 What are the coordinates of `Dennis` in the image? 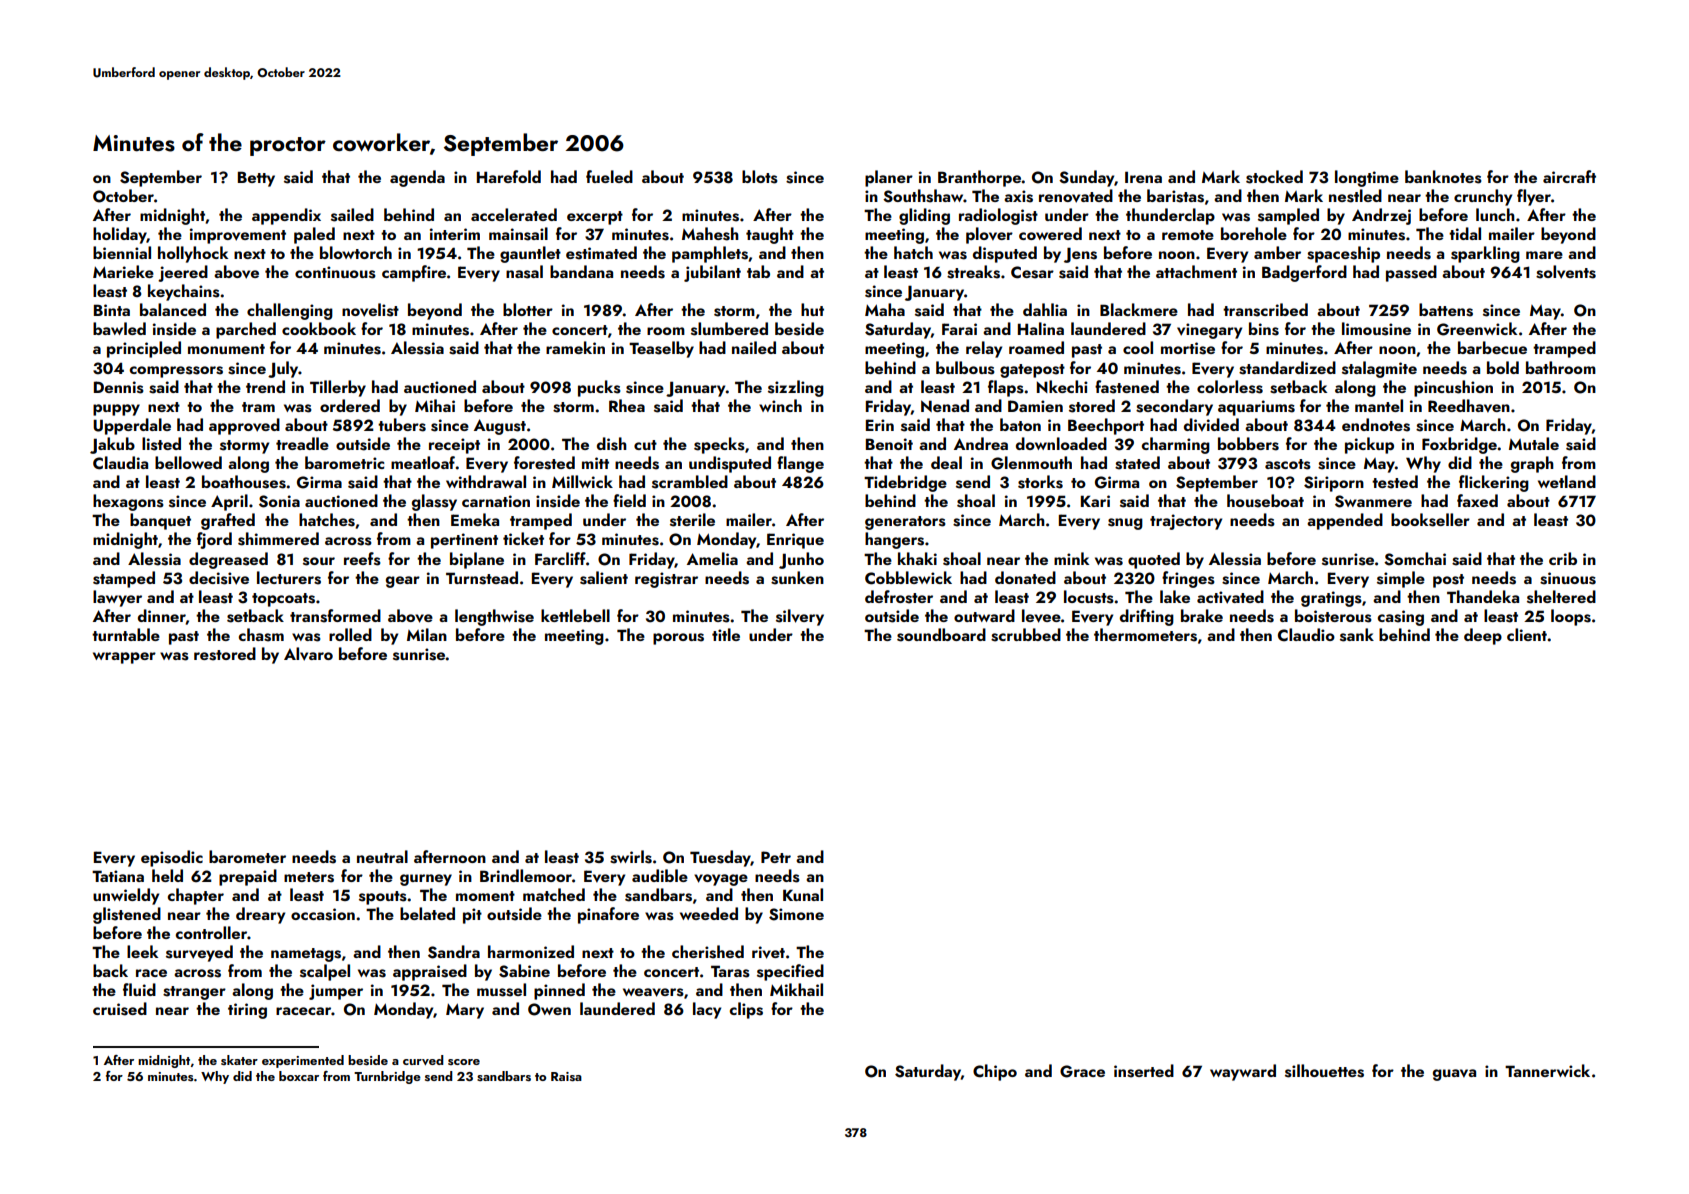 It's located at (119, 387).
